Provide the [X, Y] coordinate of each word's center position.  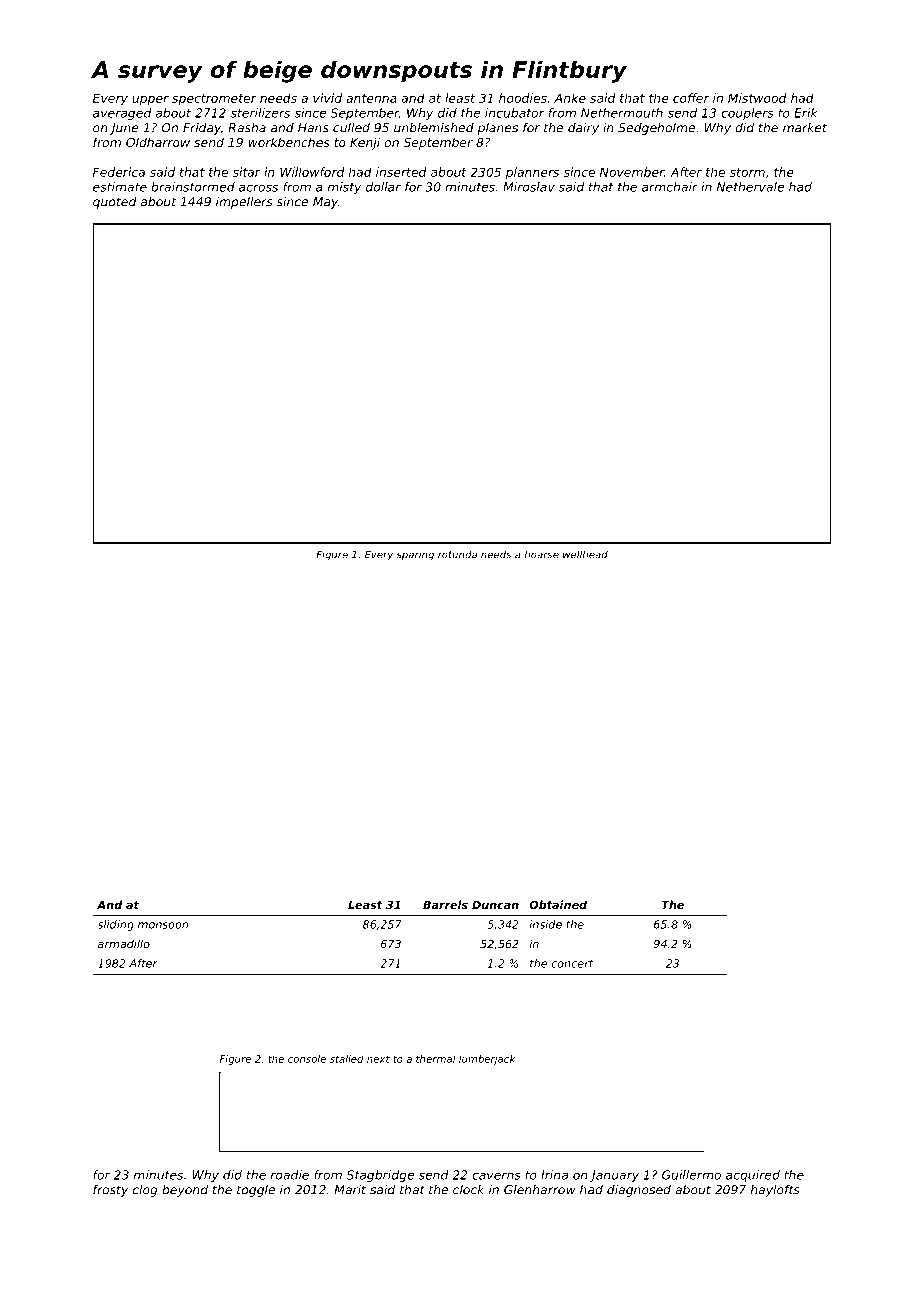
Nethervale [750, 187]
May [325, 203]
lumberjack [487, 1060]
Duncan [495, 905]
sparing [415, 556]
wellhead [585, 554]
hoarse [542, 554]
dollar [383, 187]
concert [573, 963]
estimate [120, 187]
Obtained [558, 904]
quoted [115, 203]
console [307, 1059]
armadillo [124, 943]
